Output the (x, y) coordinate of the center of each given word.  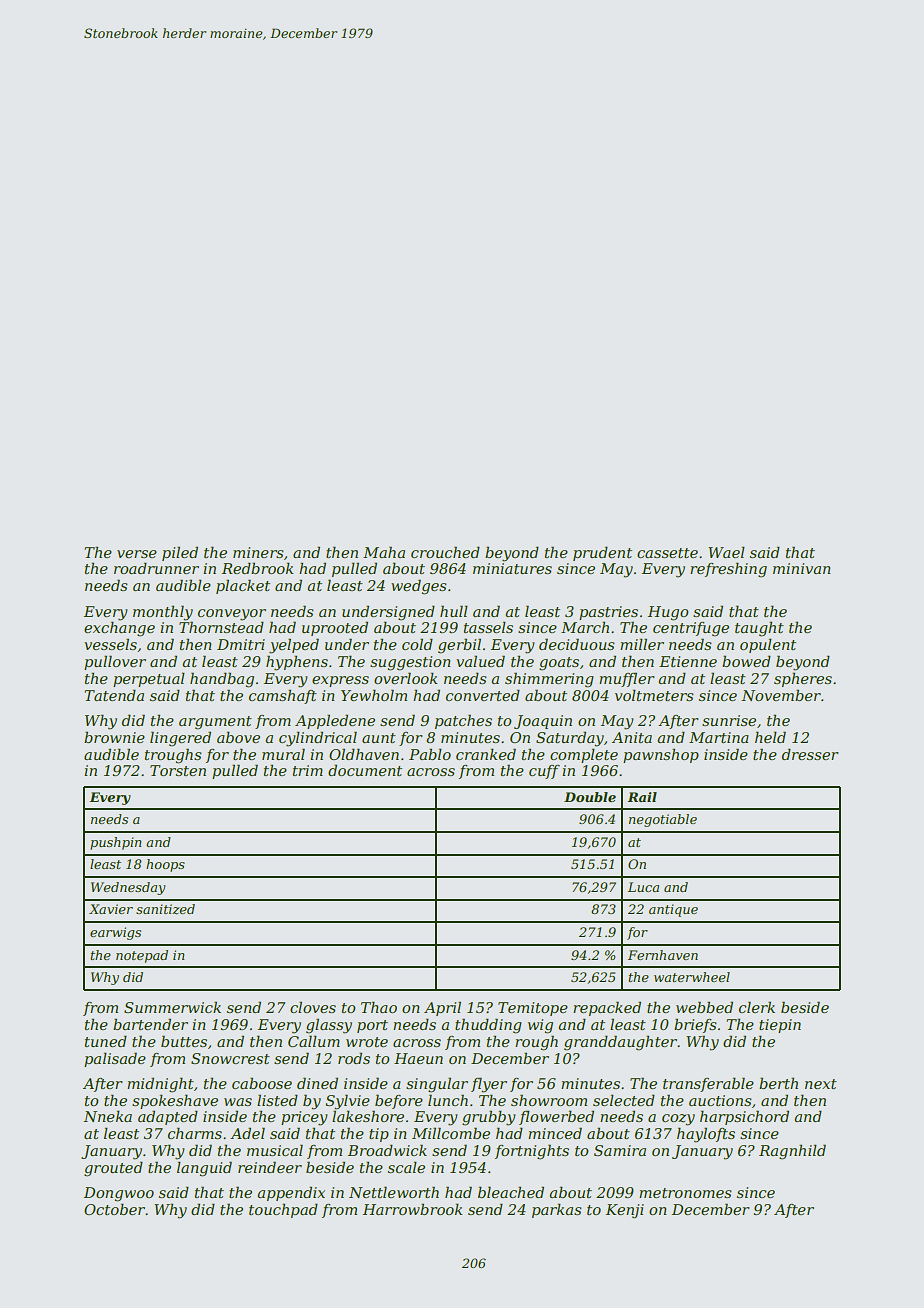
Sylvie (348, 1102)
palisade (115, 1059)
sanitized (165, 909)
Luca (643, 887)
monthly (163, 613)
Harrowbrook (413, 1209)
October (115, 1209)
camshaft (283, 696)
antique (673, 910)
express (340, 681)
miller (642, 644)
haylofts (706, 1135)
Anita (632, 737)
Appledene (335, 721)
